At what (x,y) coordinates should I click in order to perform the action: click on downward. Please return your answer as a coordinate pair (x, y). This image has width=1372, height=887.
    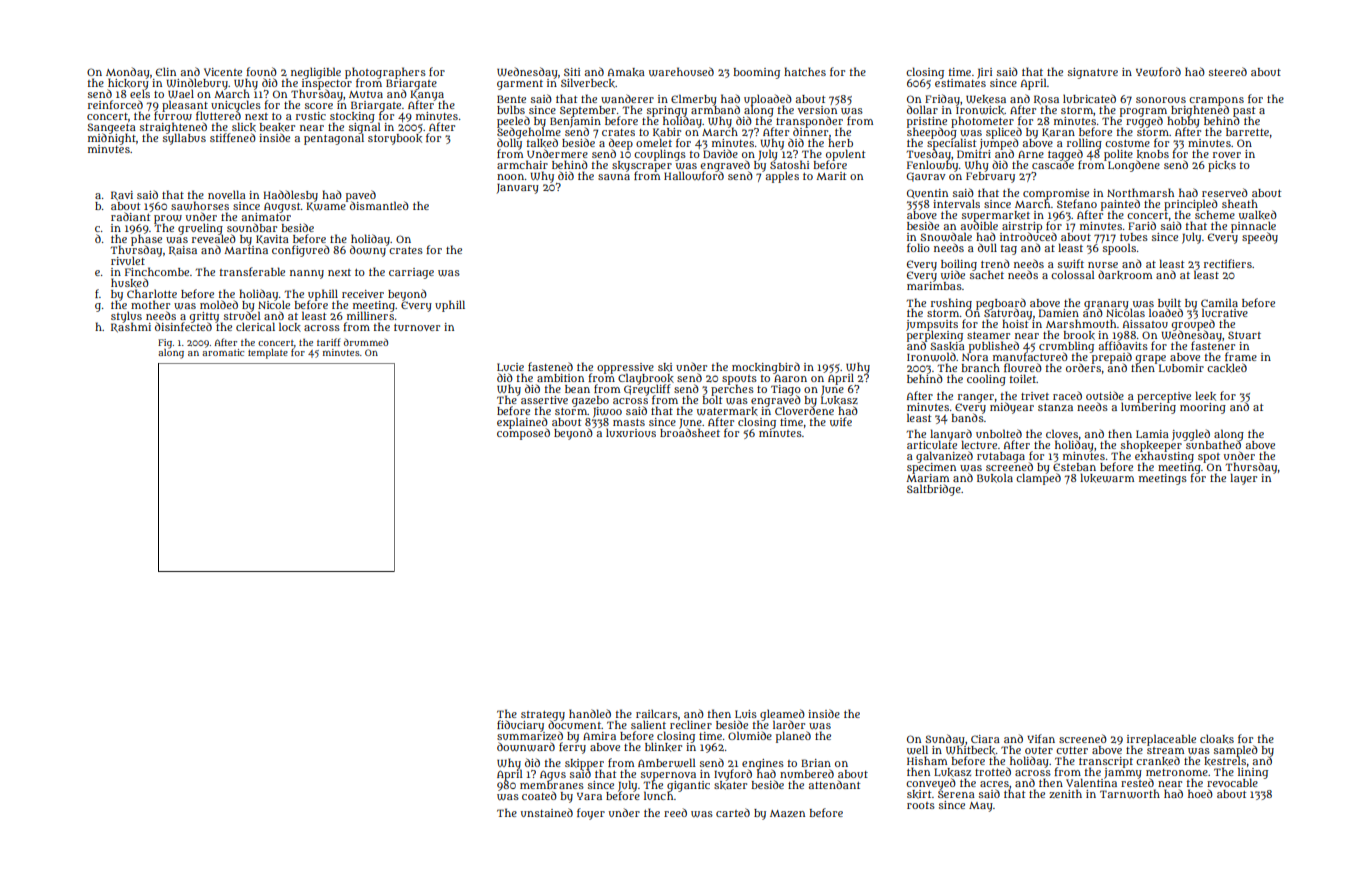
    Looking at the image, I should click on (526, 746).
